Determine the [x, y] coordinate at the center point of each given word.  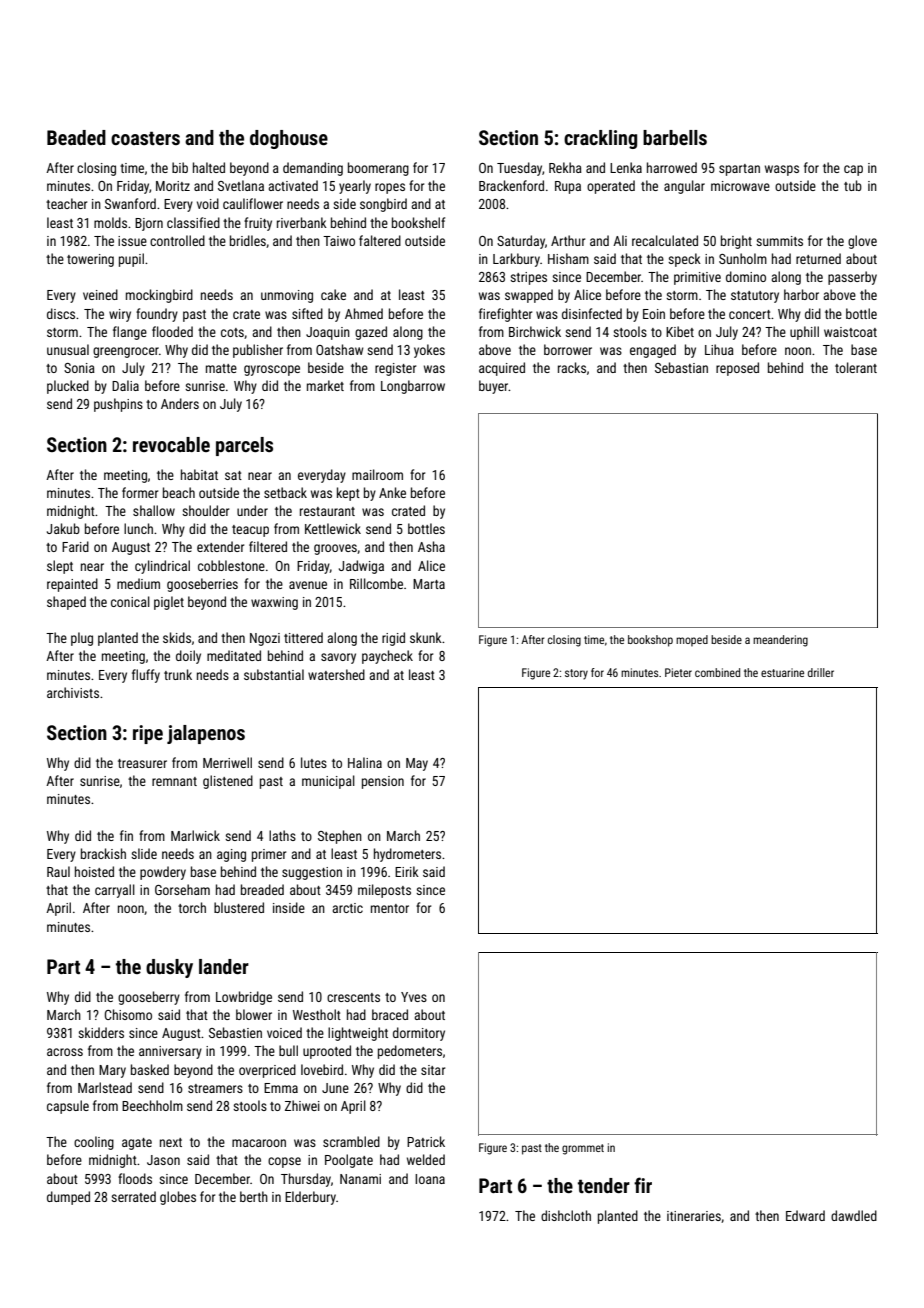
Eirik [407, 871]
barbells [675, 137]
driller [821, 672]
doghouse [289, 139]
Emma [281, 1088]
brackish [103, 853]
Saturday [521, 242]
